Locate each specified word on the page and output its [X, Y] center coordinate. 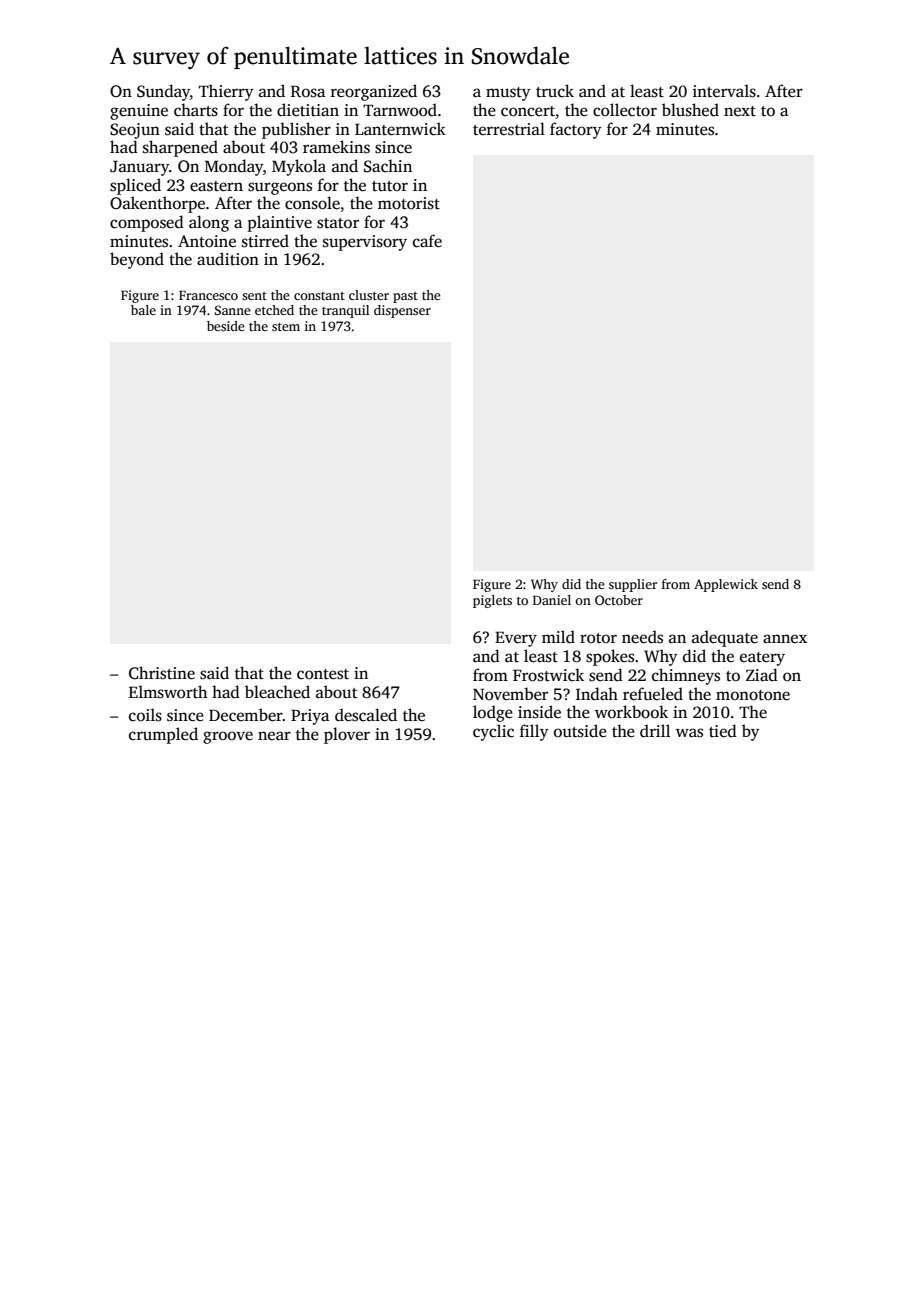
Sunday [163, 92]
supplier [633, 585]
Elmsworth [168, 692]
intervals [724, 91]
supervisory [365, 243]
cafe [427, 241]
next [740, 111]
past [405, 297]
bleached [277, 692]
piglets [492, 601]
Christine [162, 673]
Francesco [208, 295]
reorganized [374, 92]
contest [323, 674]
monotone [753, 695]
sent [254, 296]
